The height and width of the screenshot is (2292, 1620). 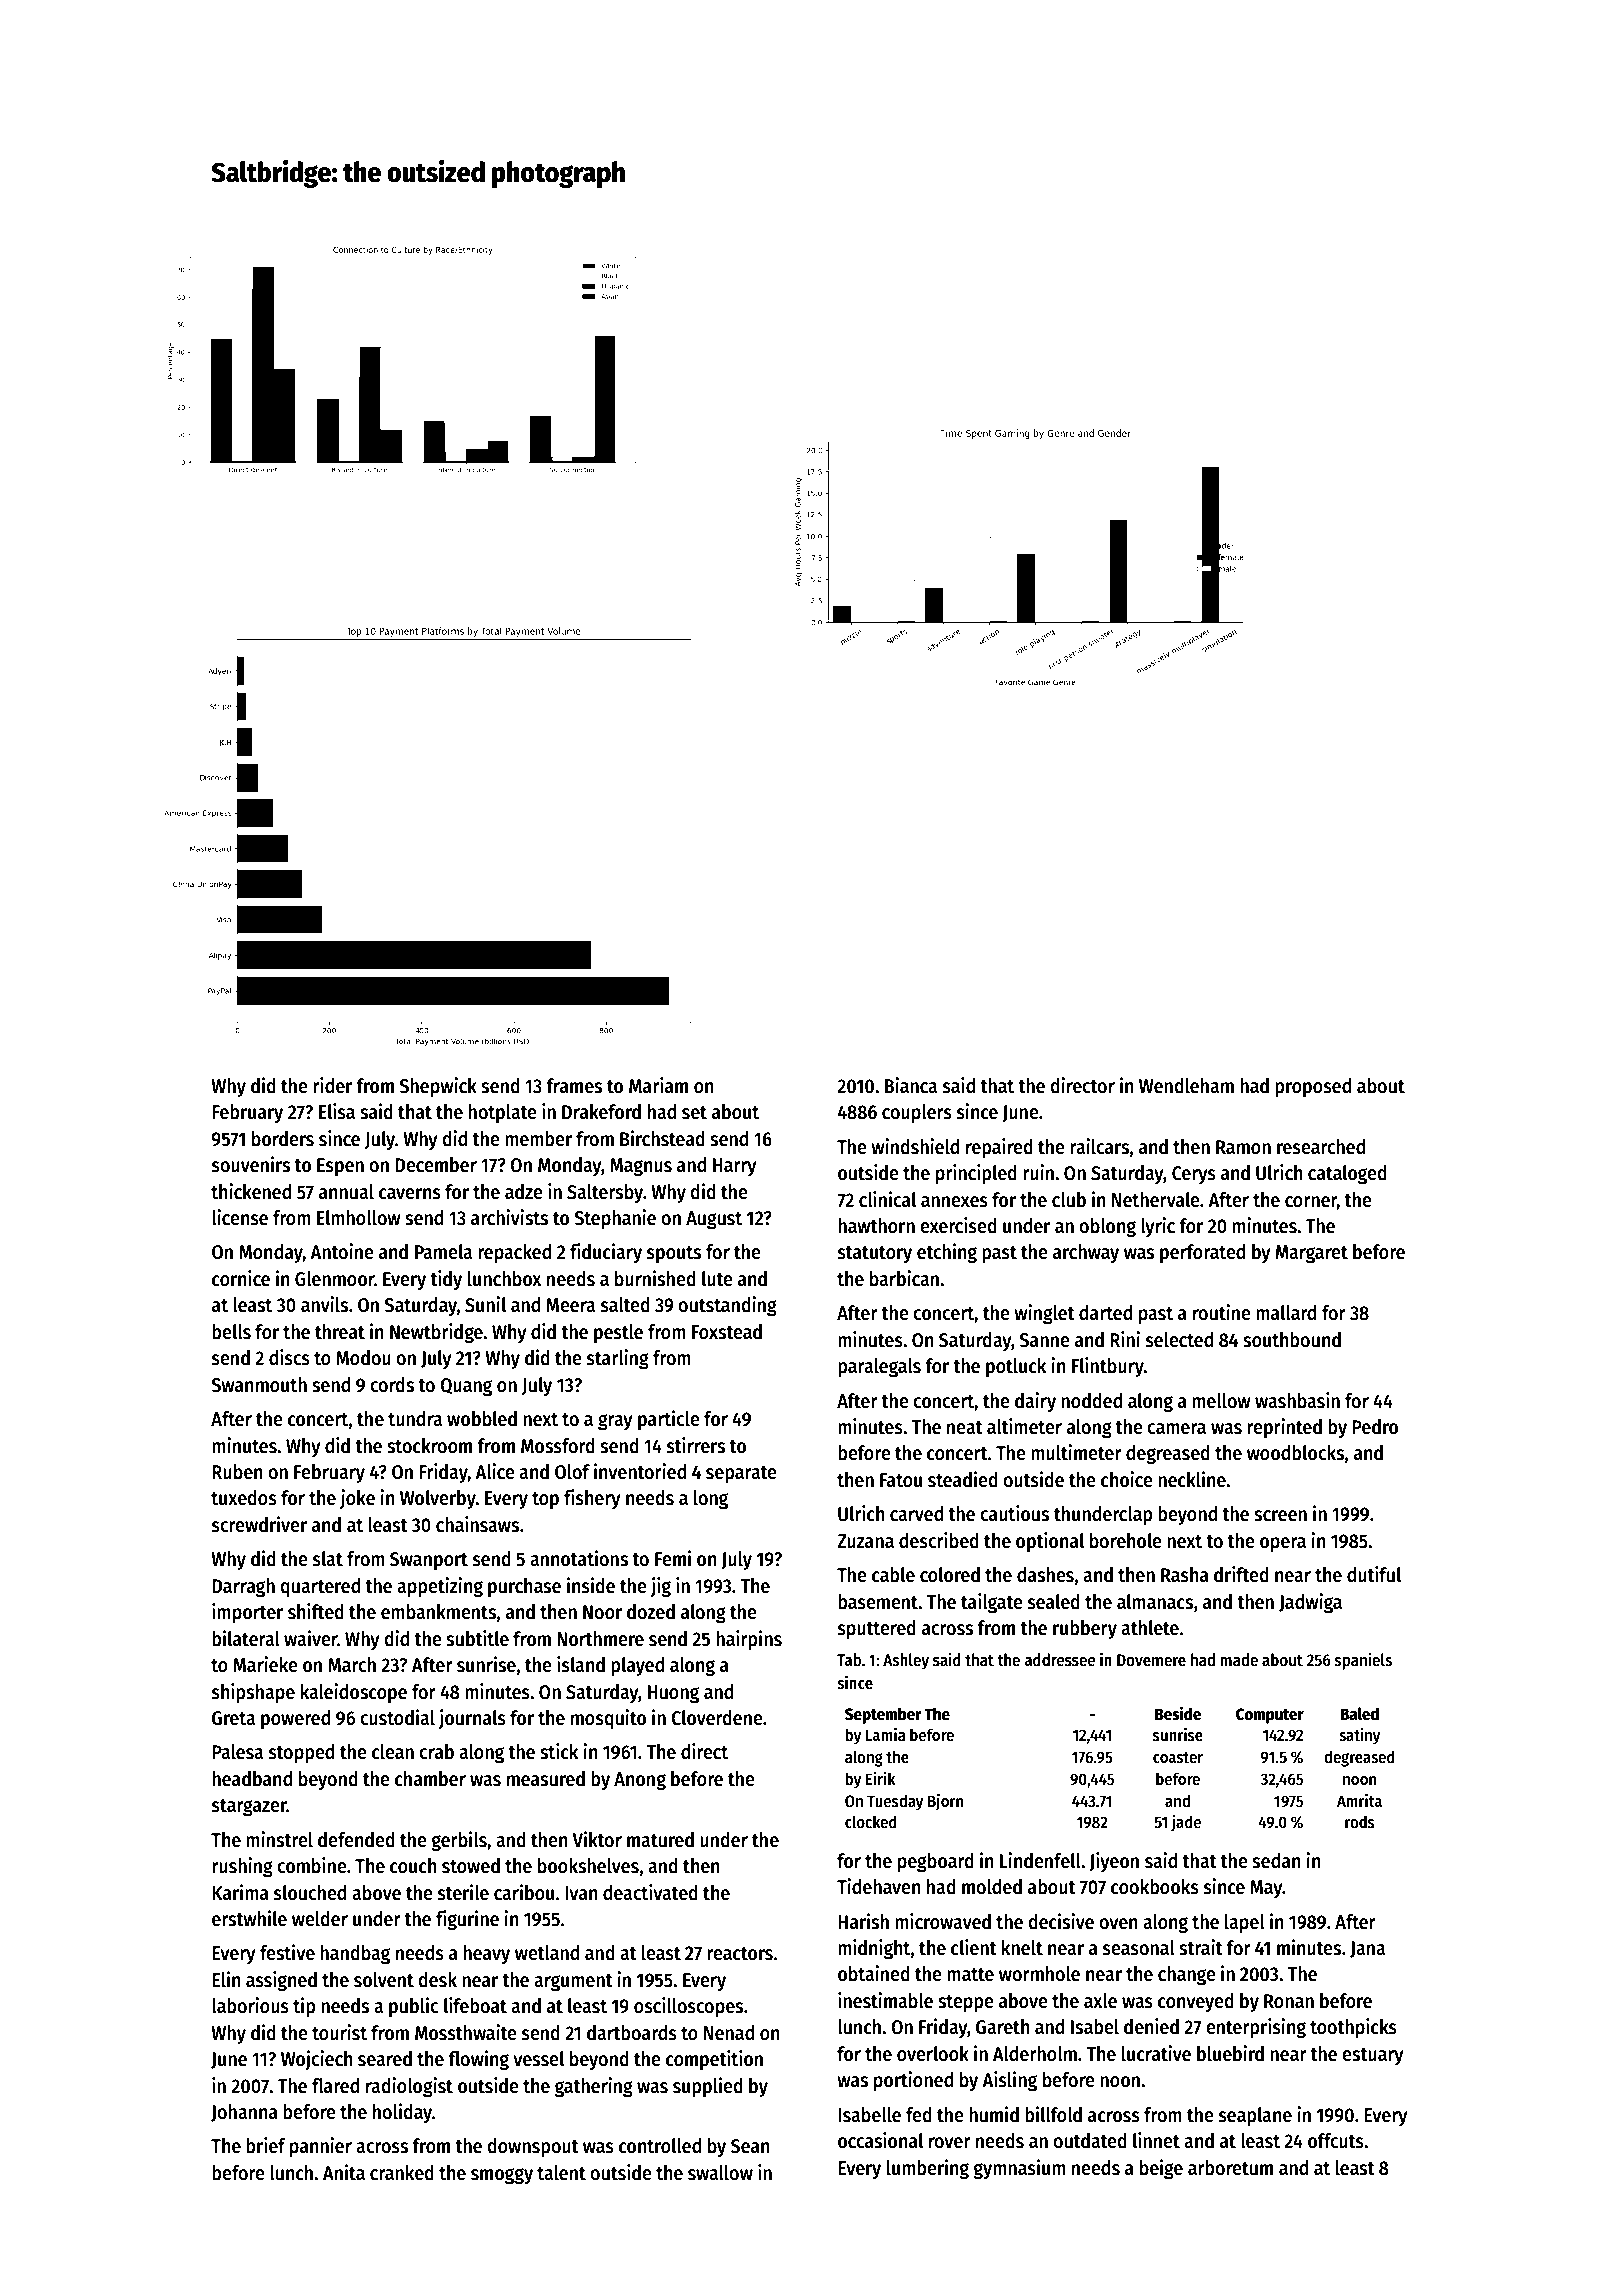 I want to click on offcuts, so click(x=1336, y=2141).
